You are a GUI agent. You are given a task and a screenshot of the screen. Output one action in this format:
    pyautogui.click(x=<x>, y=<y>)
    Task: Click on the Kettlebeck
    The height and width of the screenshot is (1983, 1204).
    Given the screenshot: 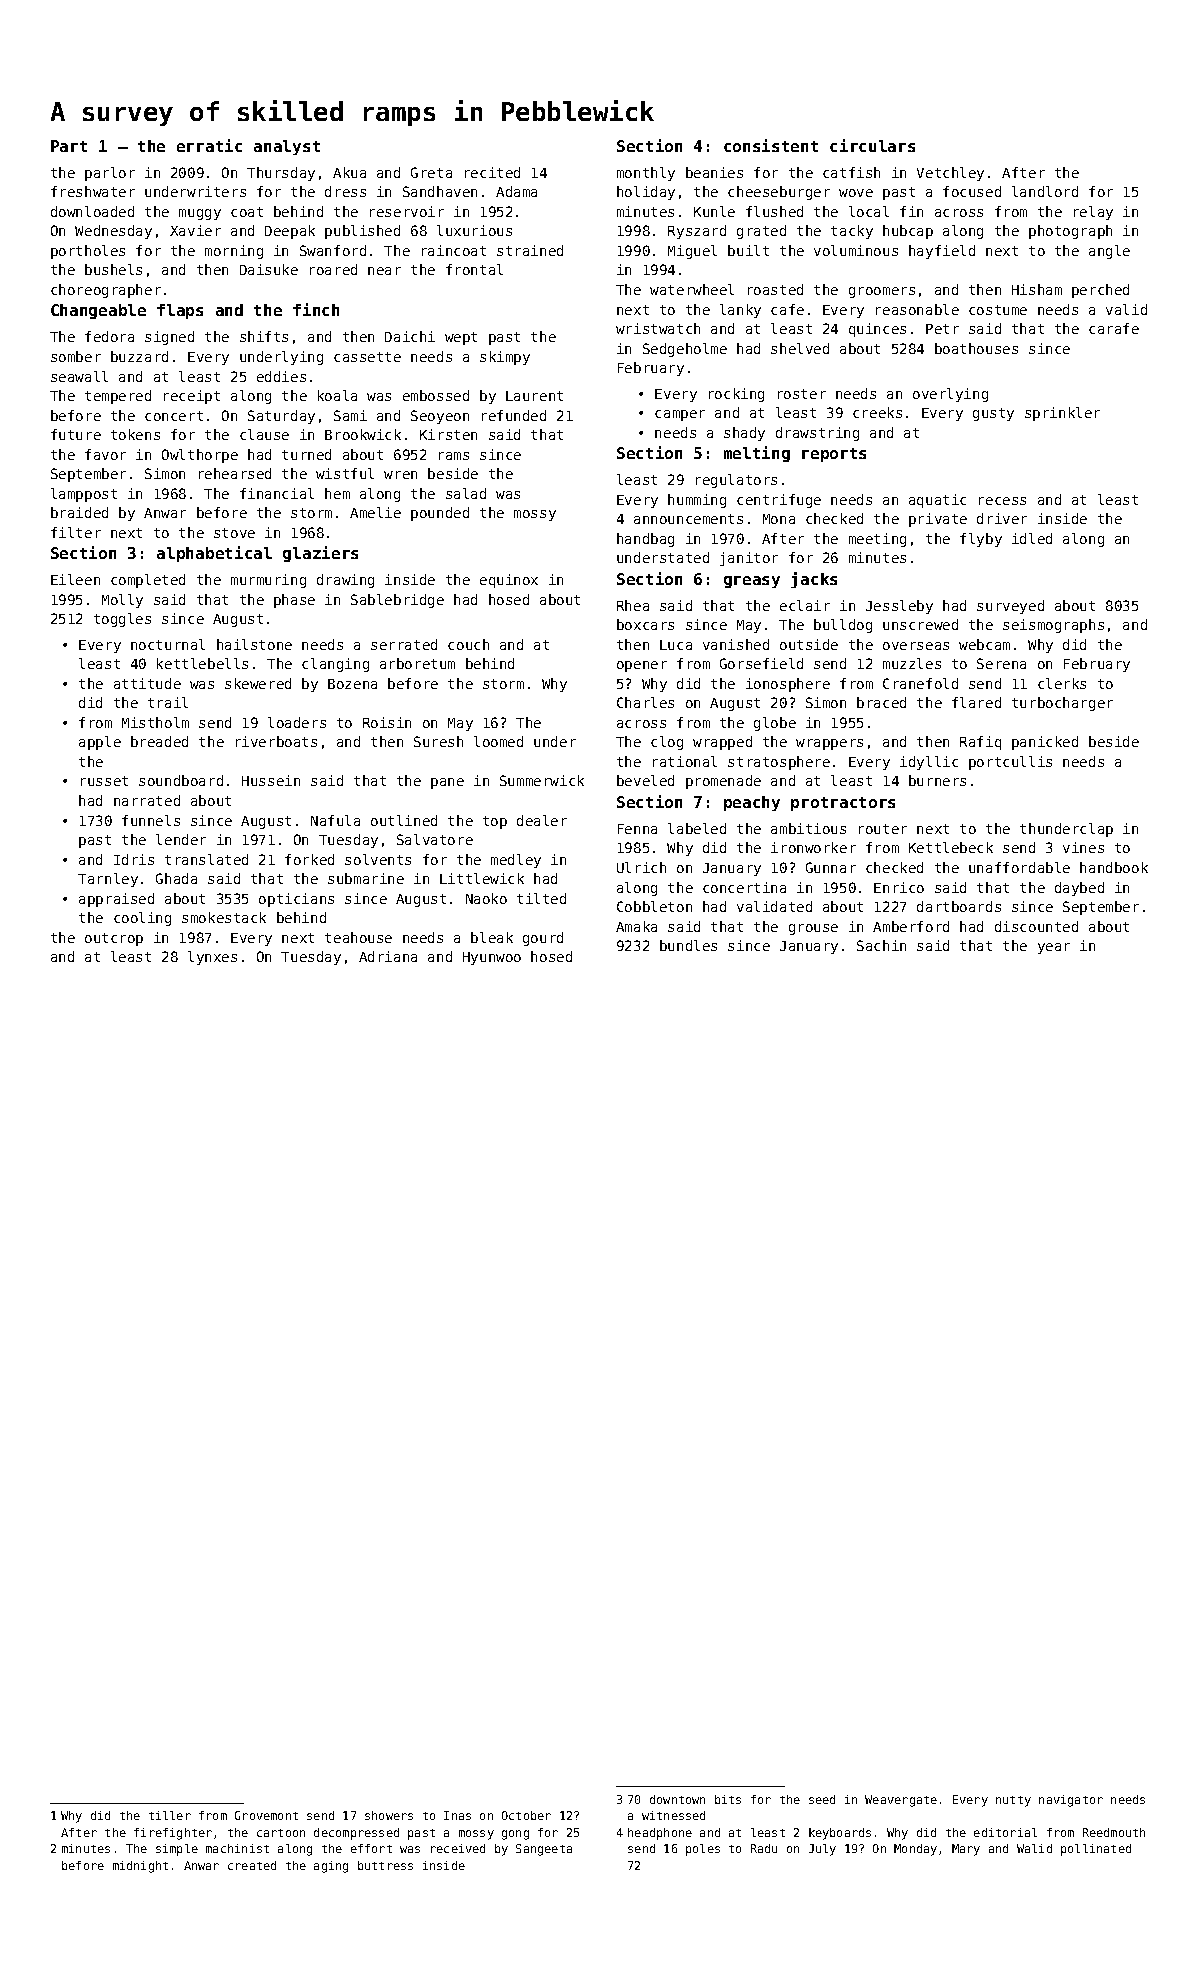 What is the action you would take?
    pyautogui.click(x=951, y=847)
